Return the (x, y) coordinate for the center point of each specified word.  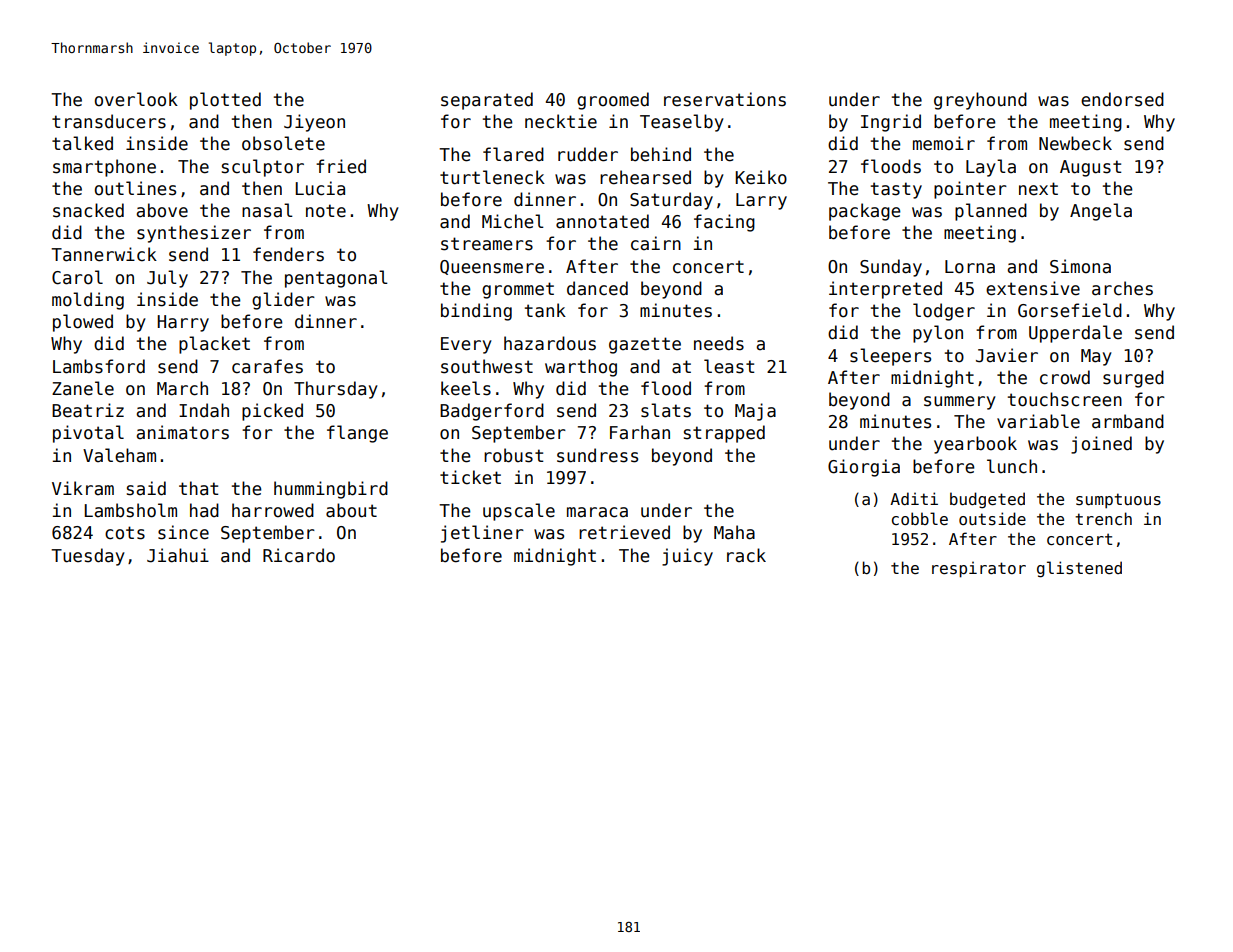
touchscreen (1065, 399)
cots (125, 533)
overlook (136, 99)
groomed (613, 101)
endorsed (1122, 99)
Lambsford (99, 366)
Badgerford (492, 412)
